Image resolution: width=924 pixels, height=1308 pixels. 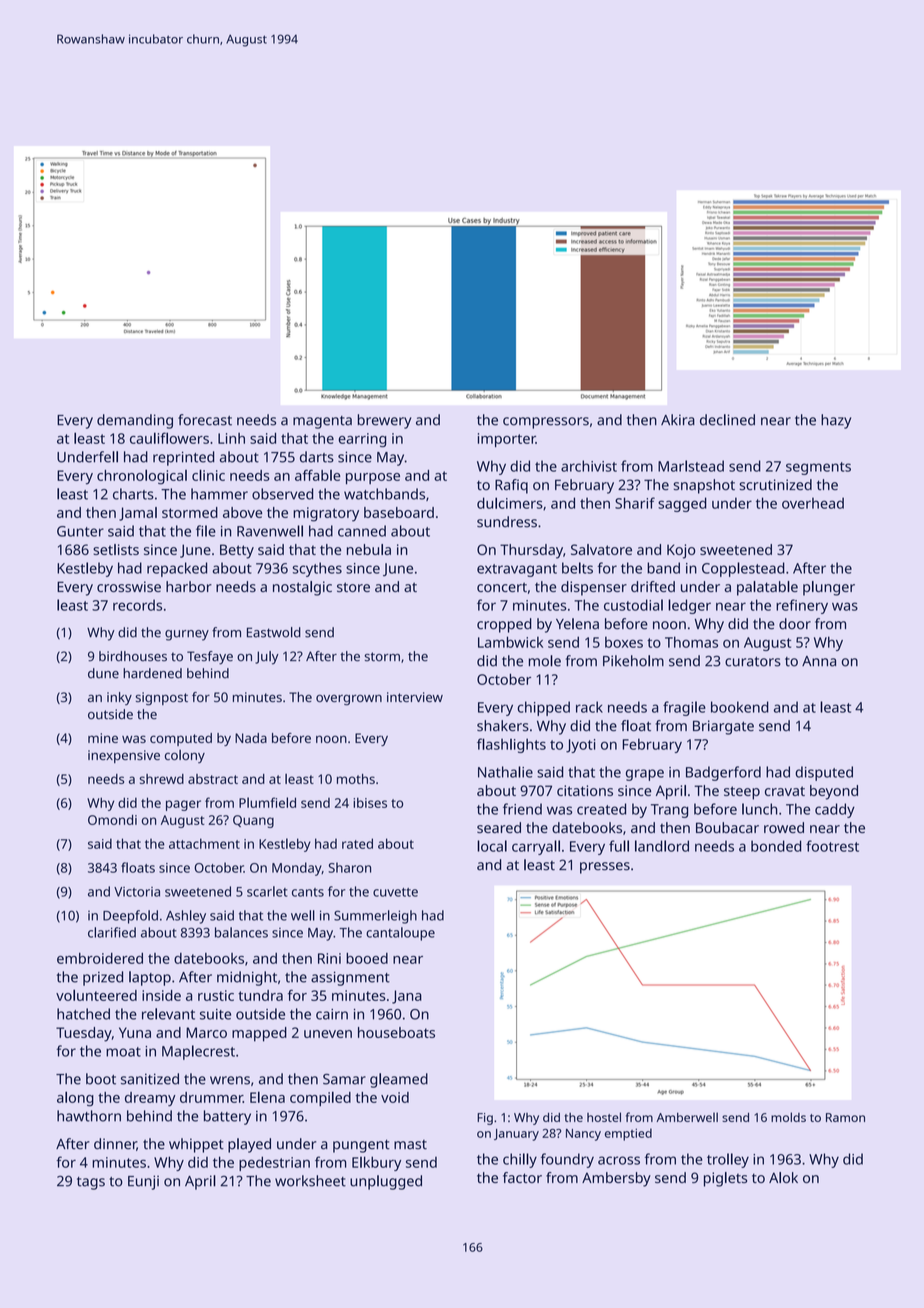 What do you see at coordinates (142, 477) in the page?
I see `chronological` at bounding box center [142, 477].
